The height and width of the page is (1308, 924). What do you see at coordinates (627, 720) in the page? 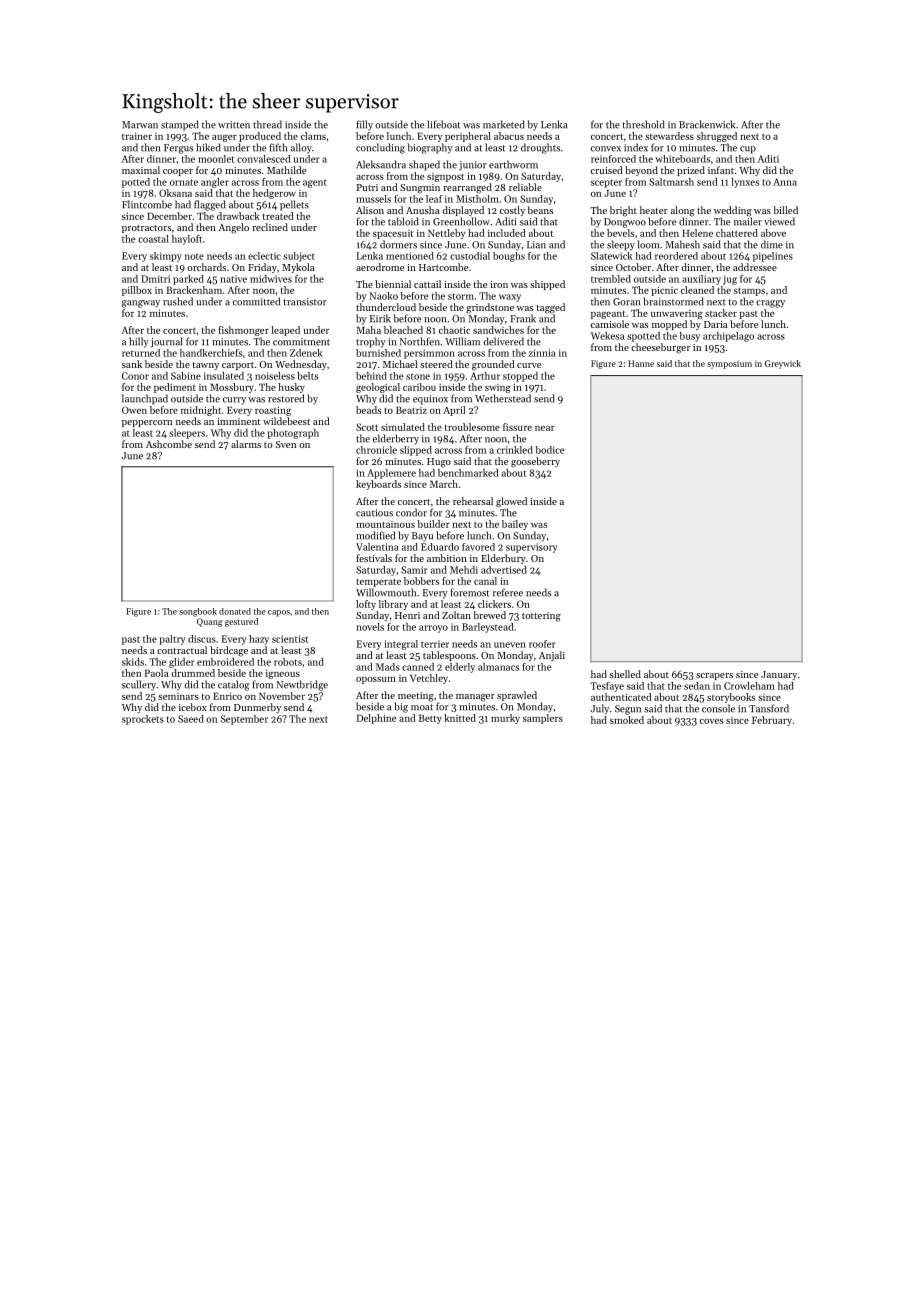
I see `smoked` at bounding box center [627, 720].
